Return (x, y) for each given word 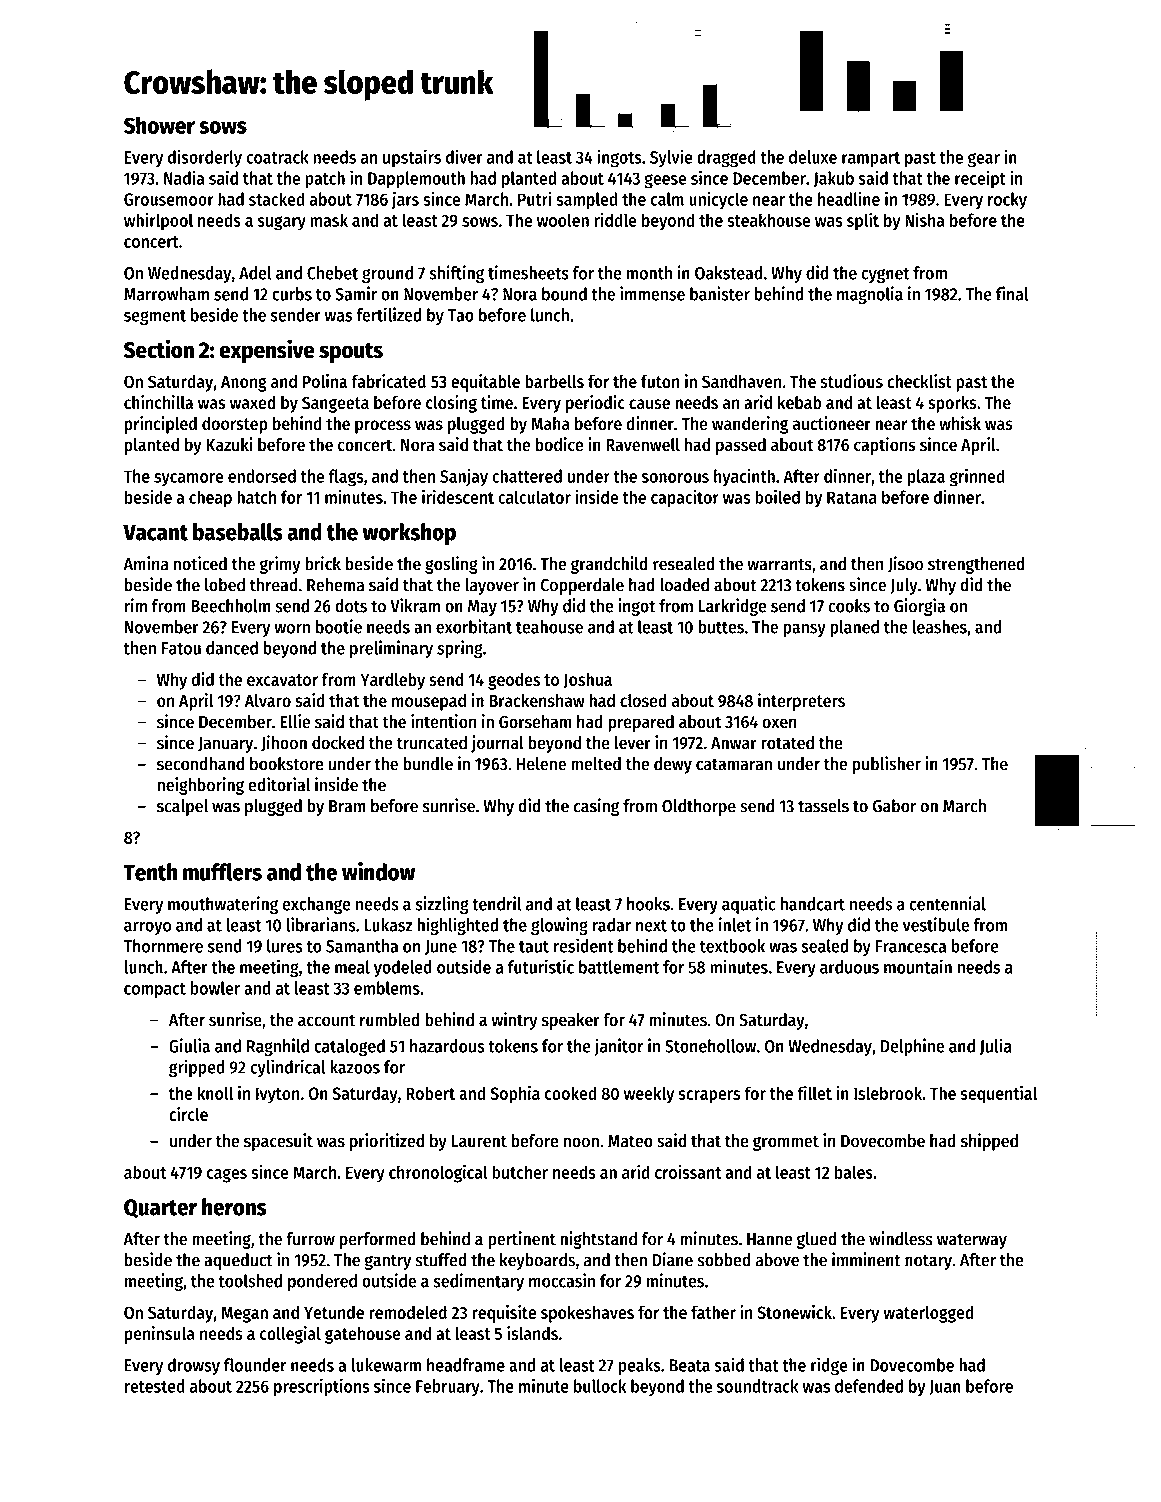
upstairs (412, 158)
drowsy (194, 1366)
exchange (317, 905)
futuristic (541, 966)
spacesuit (278, 1142)
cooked (570, 1093)
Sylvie (671, 158)
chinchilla (158, 402)
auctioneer (831, 423)
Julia (995, 1046)
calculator (534, 497)
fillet (814, 1093)
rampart (871, 160)
